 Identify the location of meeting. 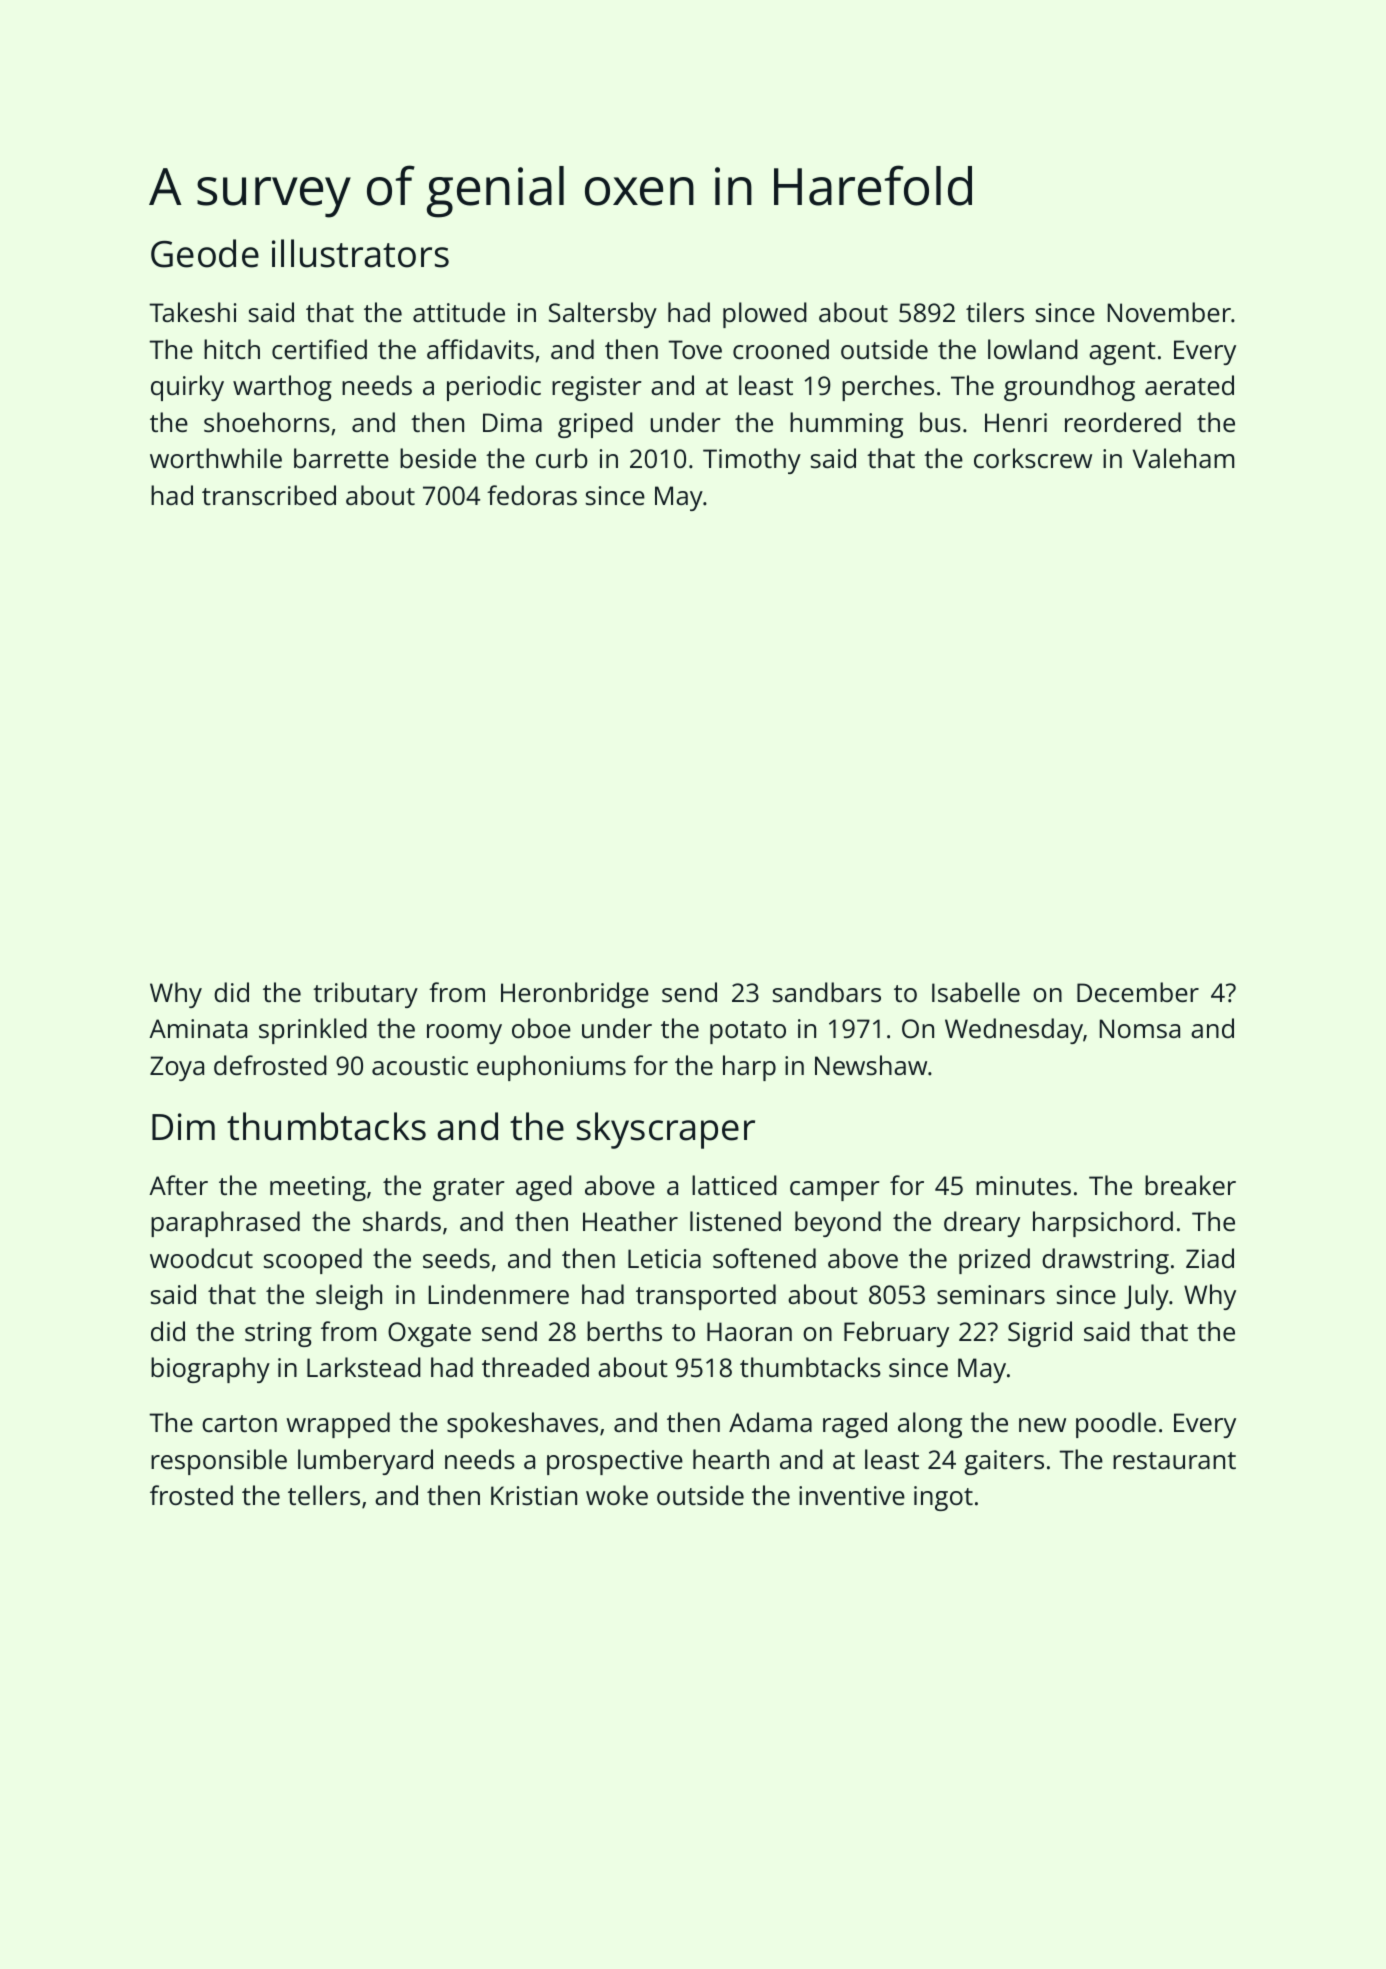
(318, 1188).
